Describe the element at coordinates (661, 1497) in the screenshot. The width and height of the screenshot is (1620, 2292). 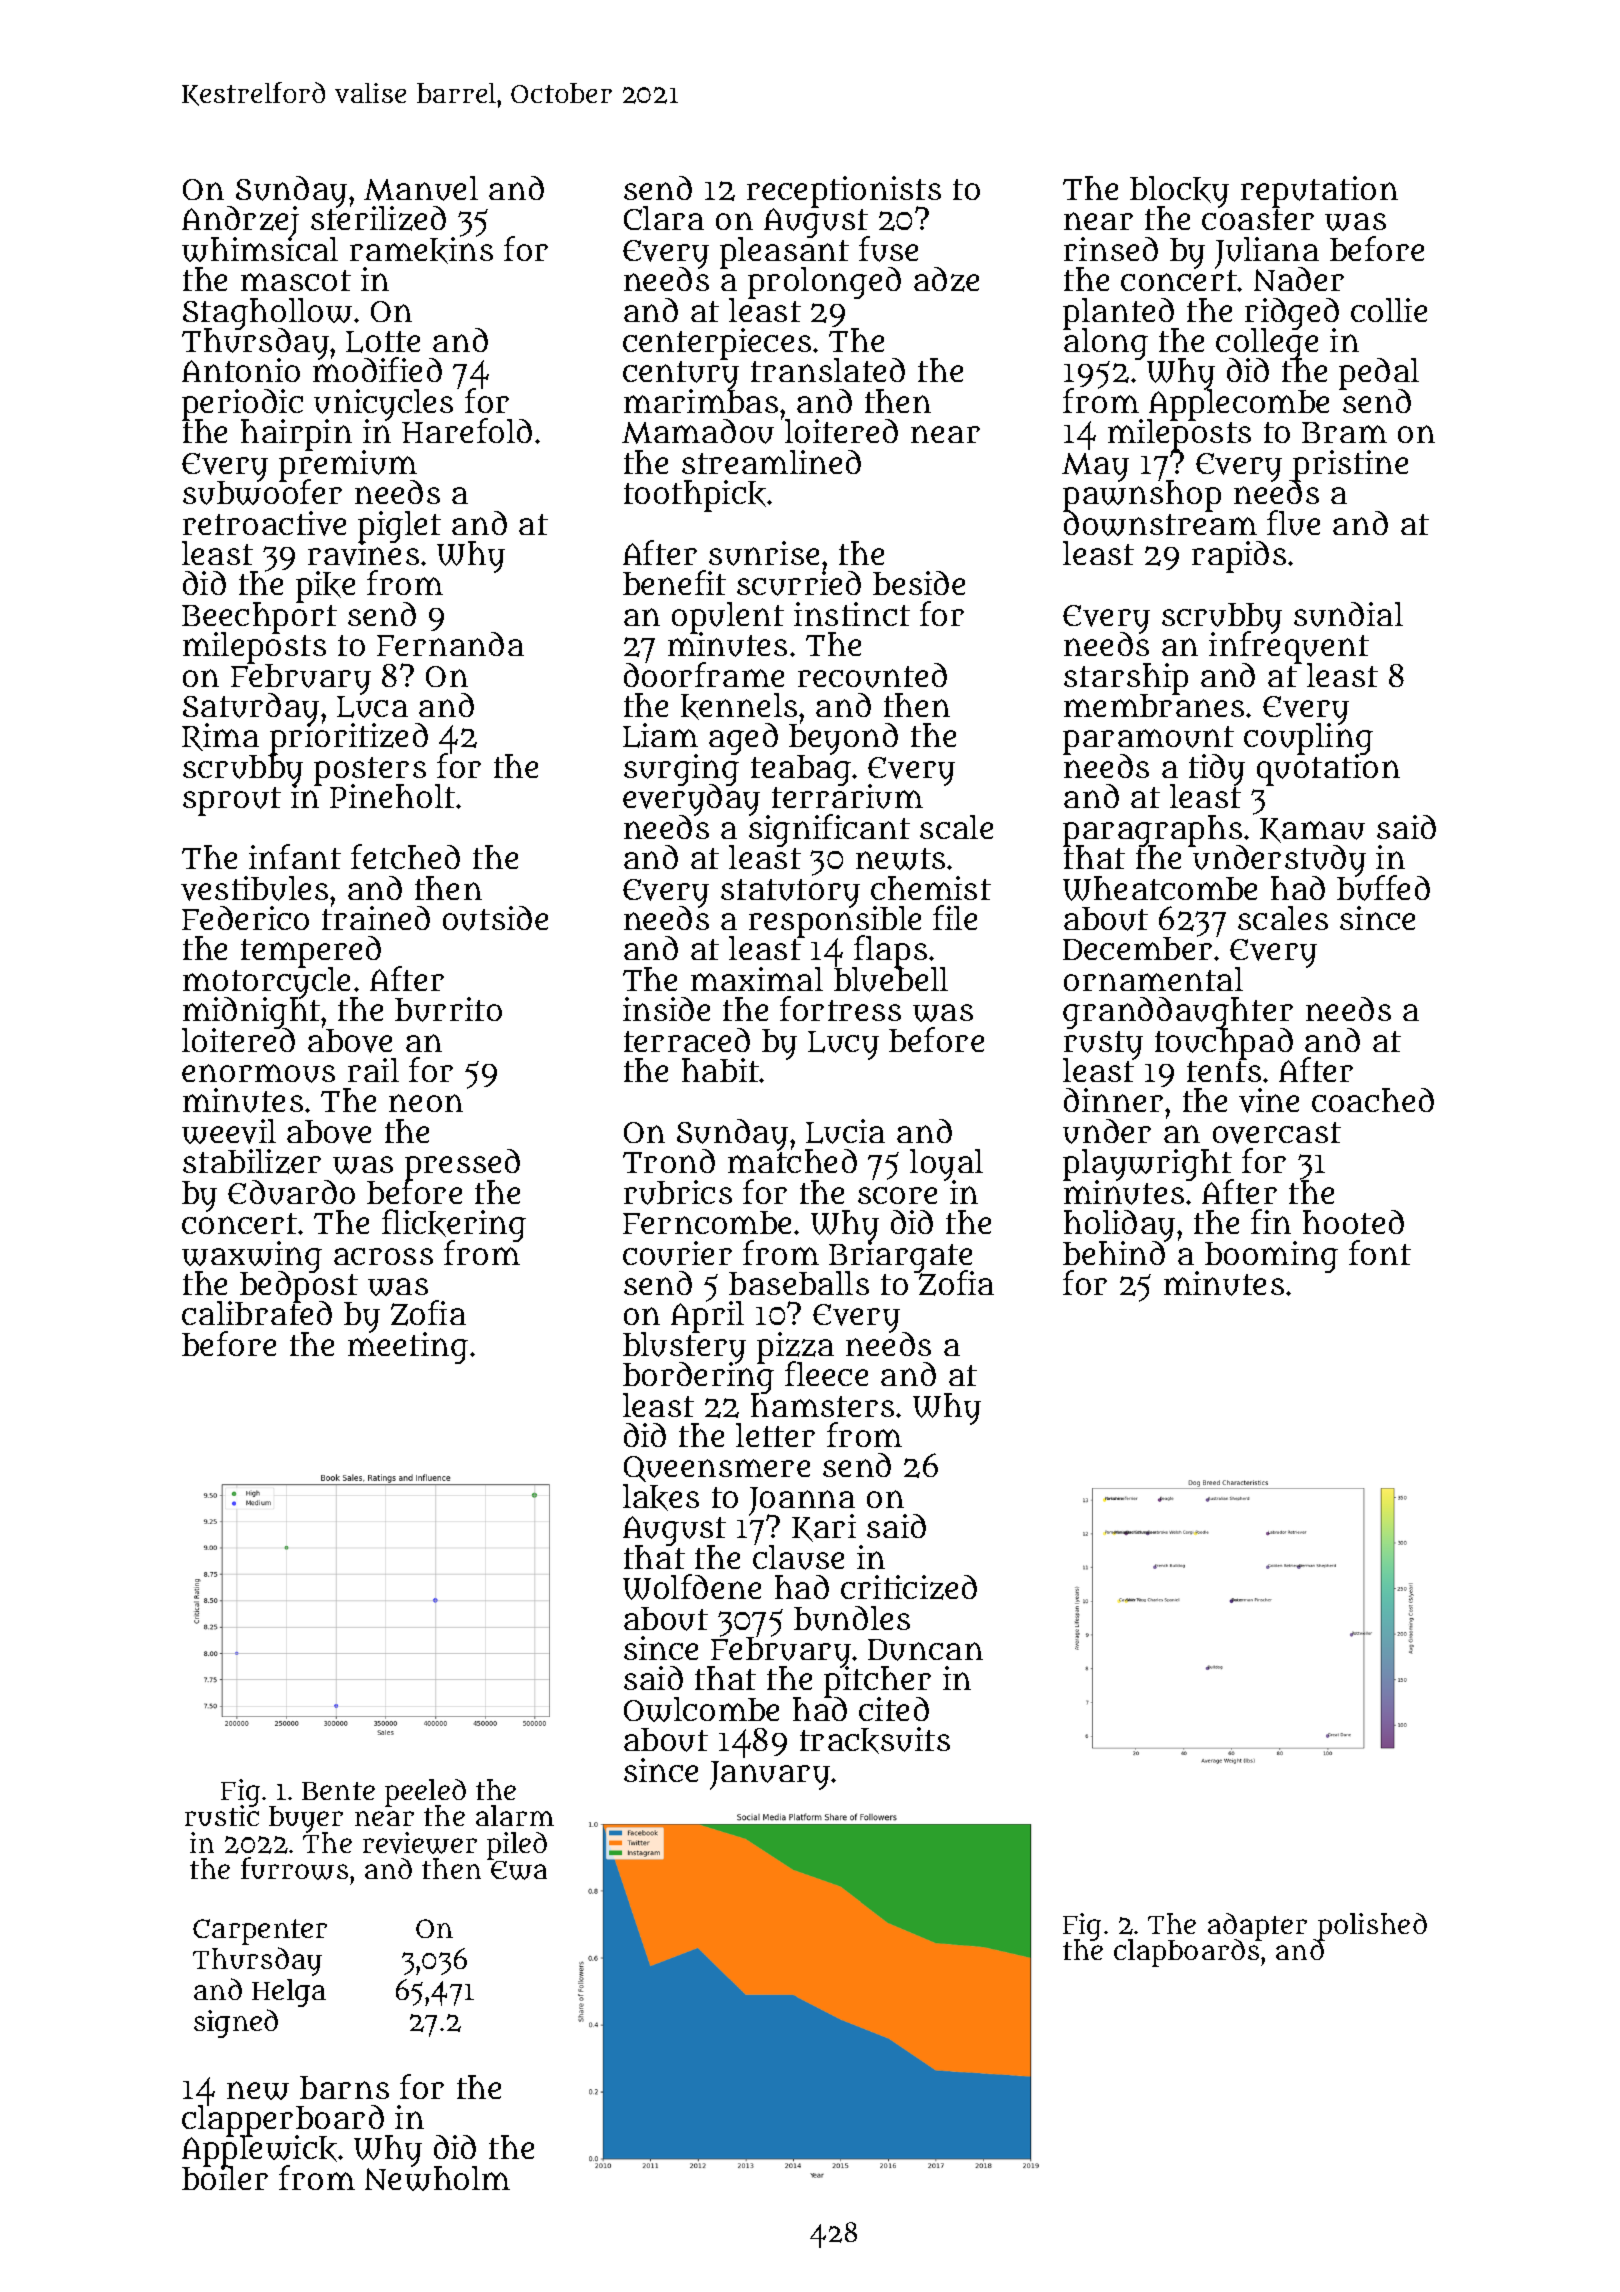
I see `lakes` at that location.
